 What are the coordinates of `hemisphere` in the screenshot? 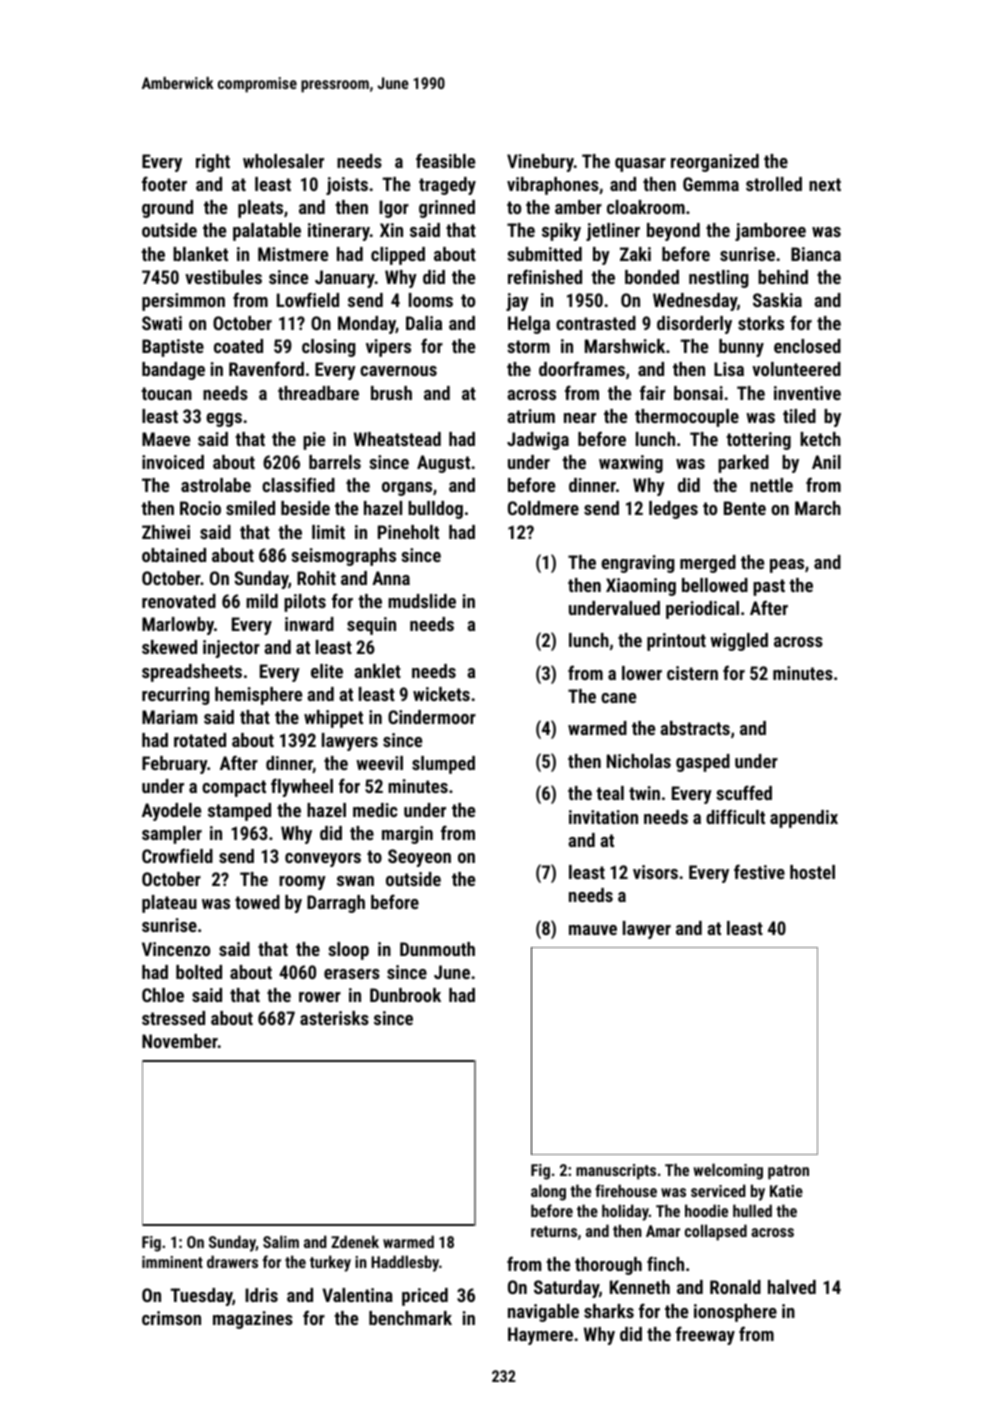 It's located at (258, 696).
